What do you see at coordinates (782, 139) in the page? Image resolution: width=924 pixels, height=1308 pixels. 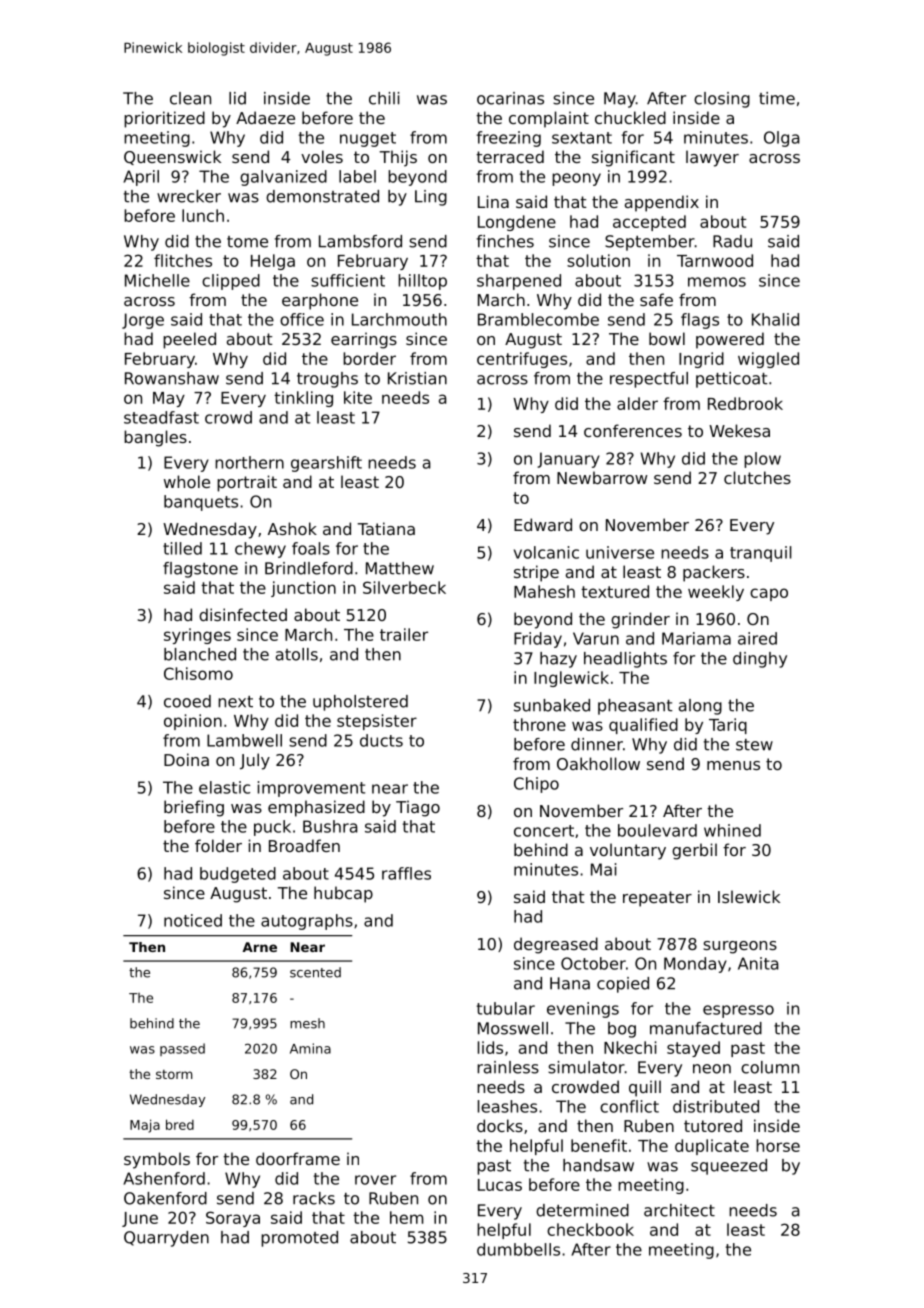 I see `Olga` at bounding box center [782, 139].
